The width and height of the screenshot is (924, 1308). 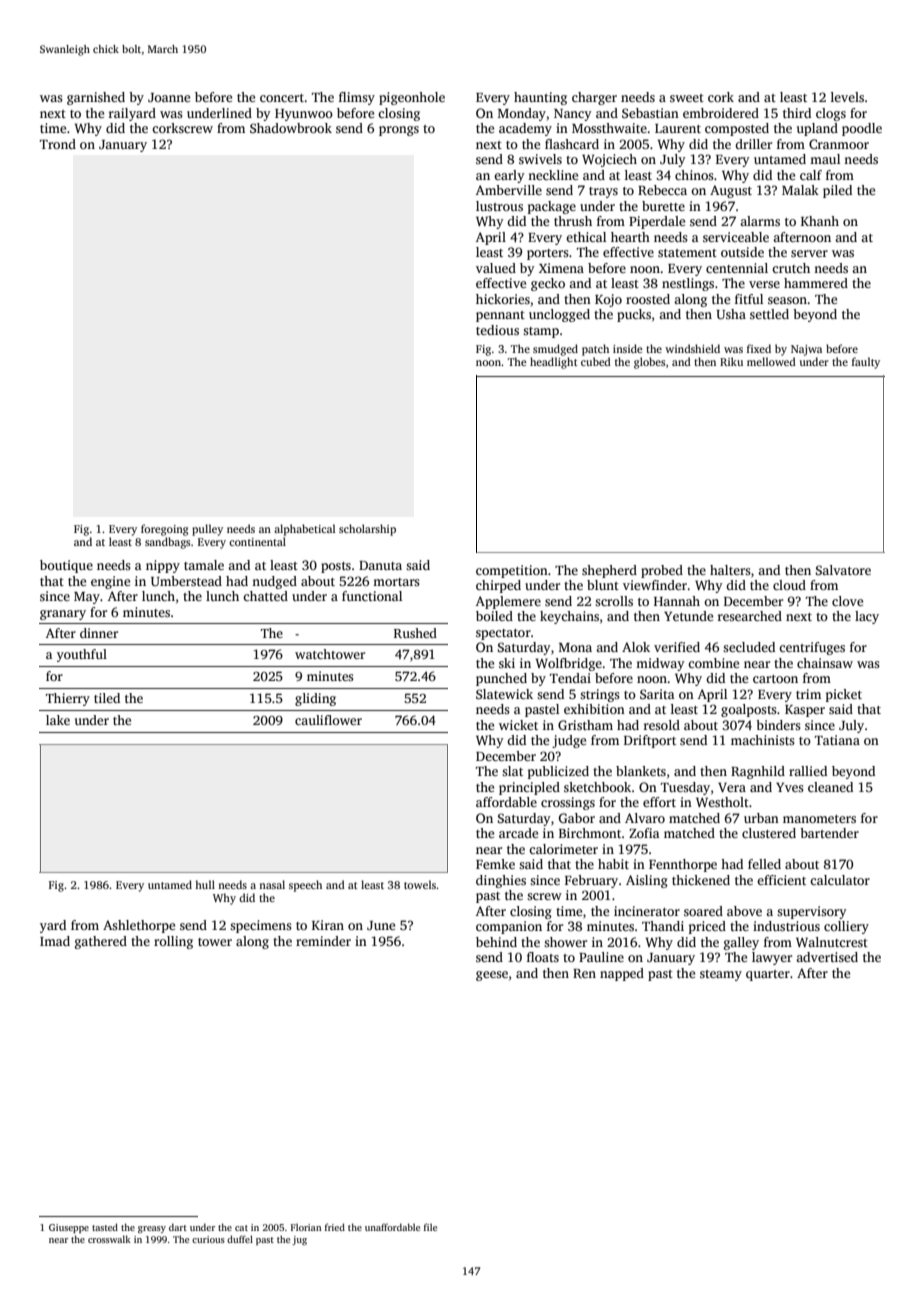 I want to click on geese, so click(x=492, y=976).
